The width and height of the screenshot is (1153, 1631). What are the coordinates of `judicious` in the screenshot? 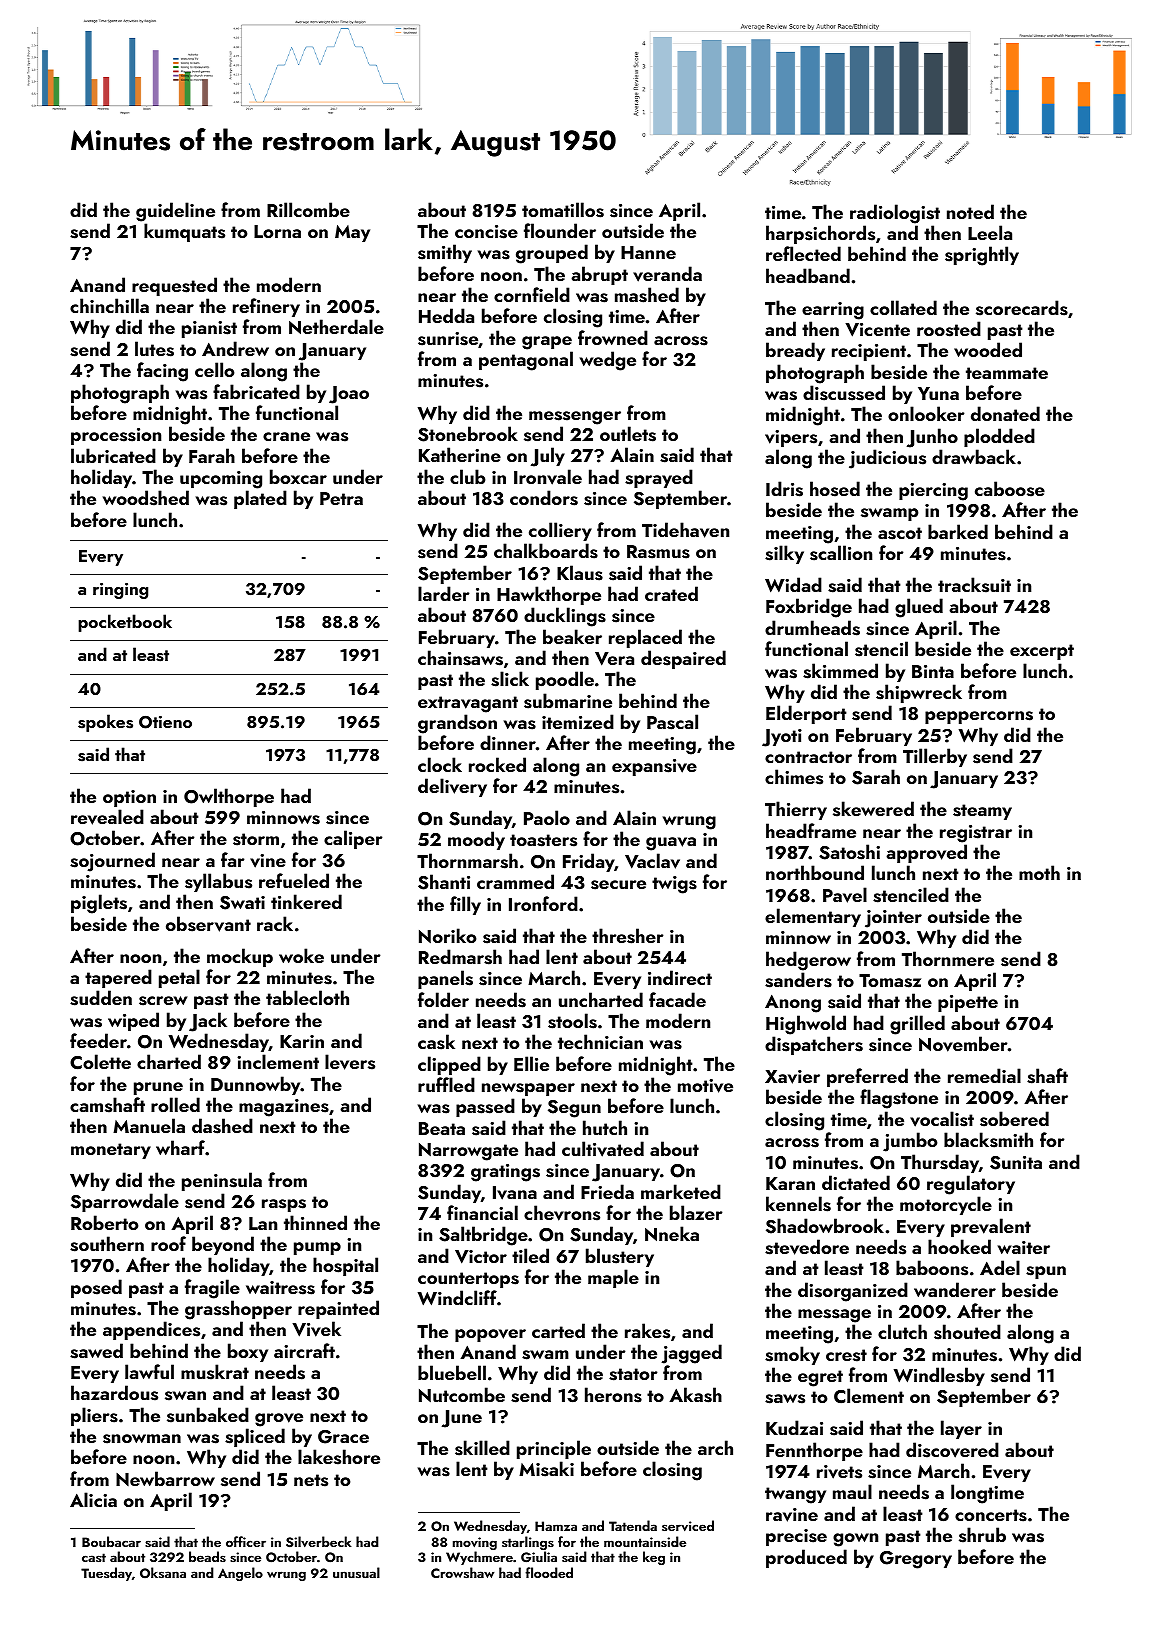 It's located at (887, 459).
